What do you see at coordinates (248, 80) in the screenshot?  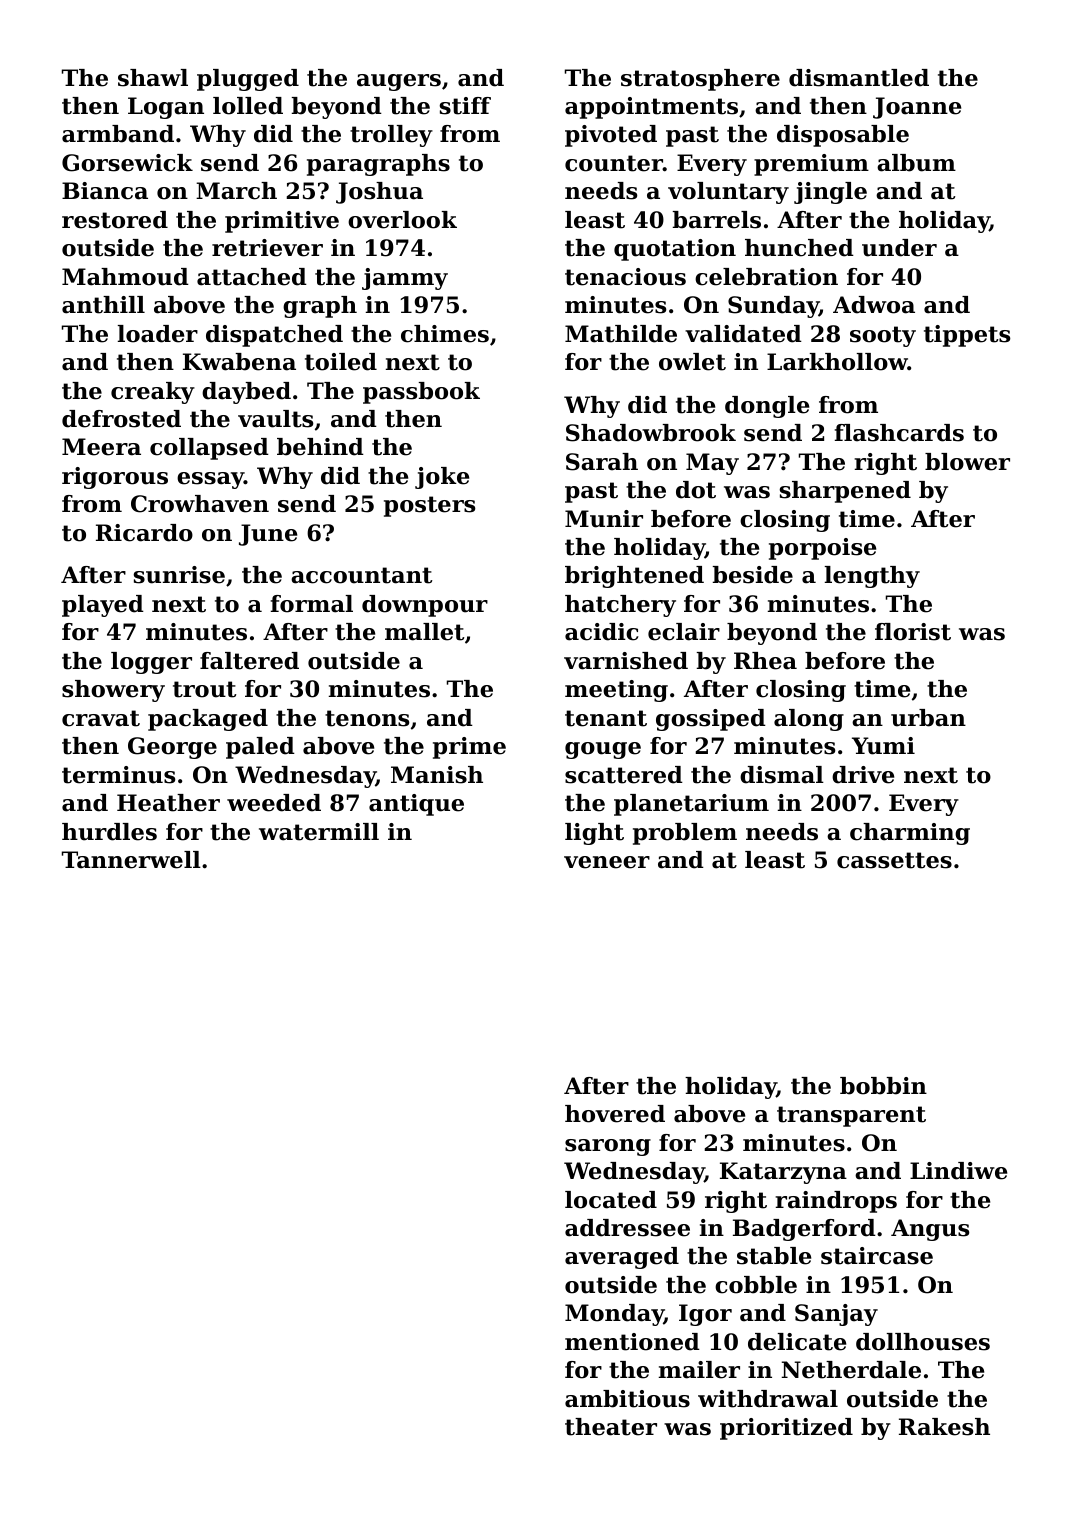 I see `plugged` at bounding box center [248, 80].
